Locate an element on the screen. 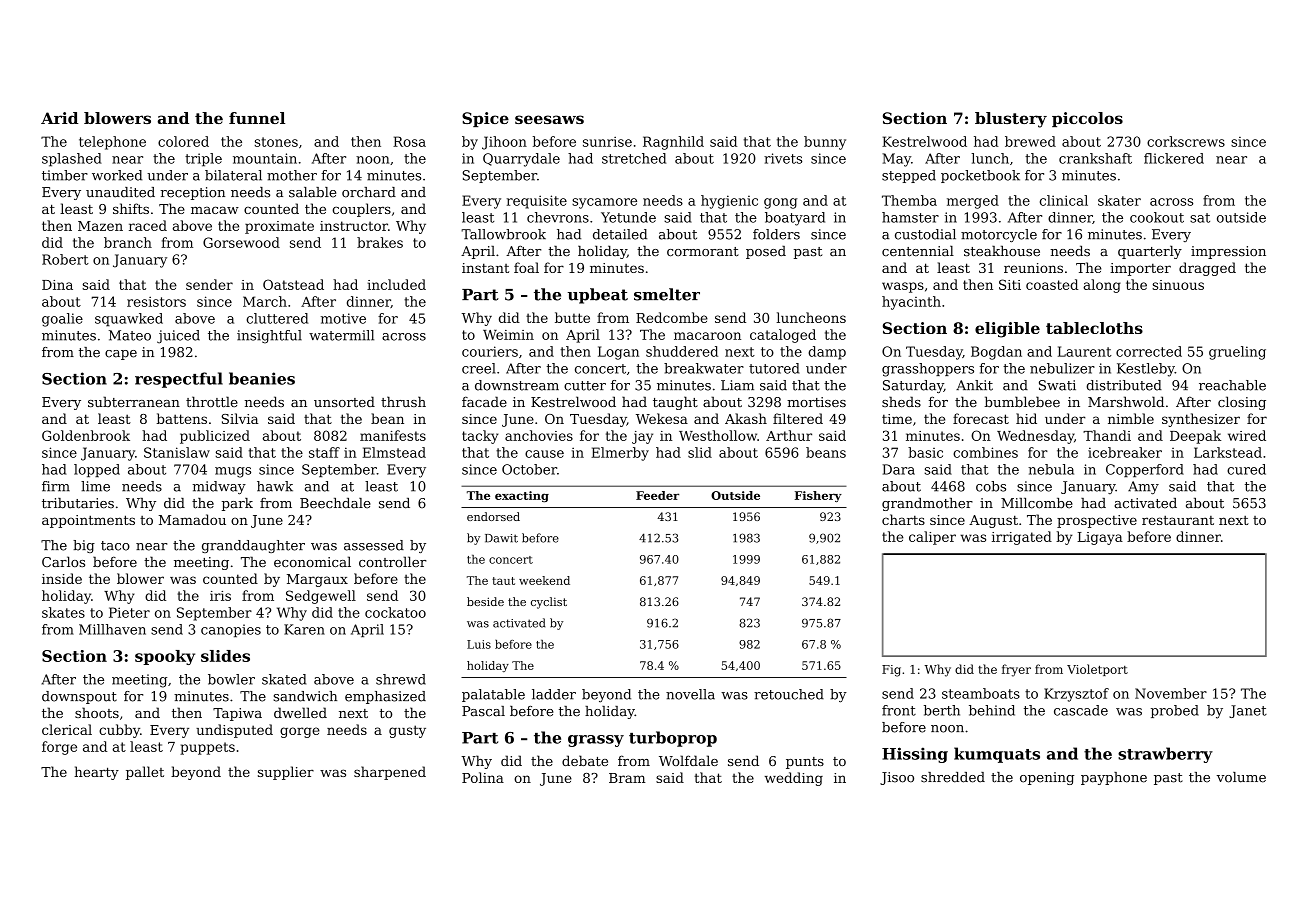  weekend is located at coordinates (544, 580).
